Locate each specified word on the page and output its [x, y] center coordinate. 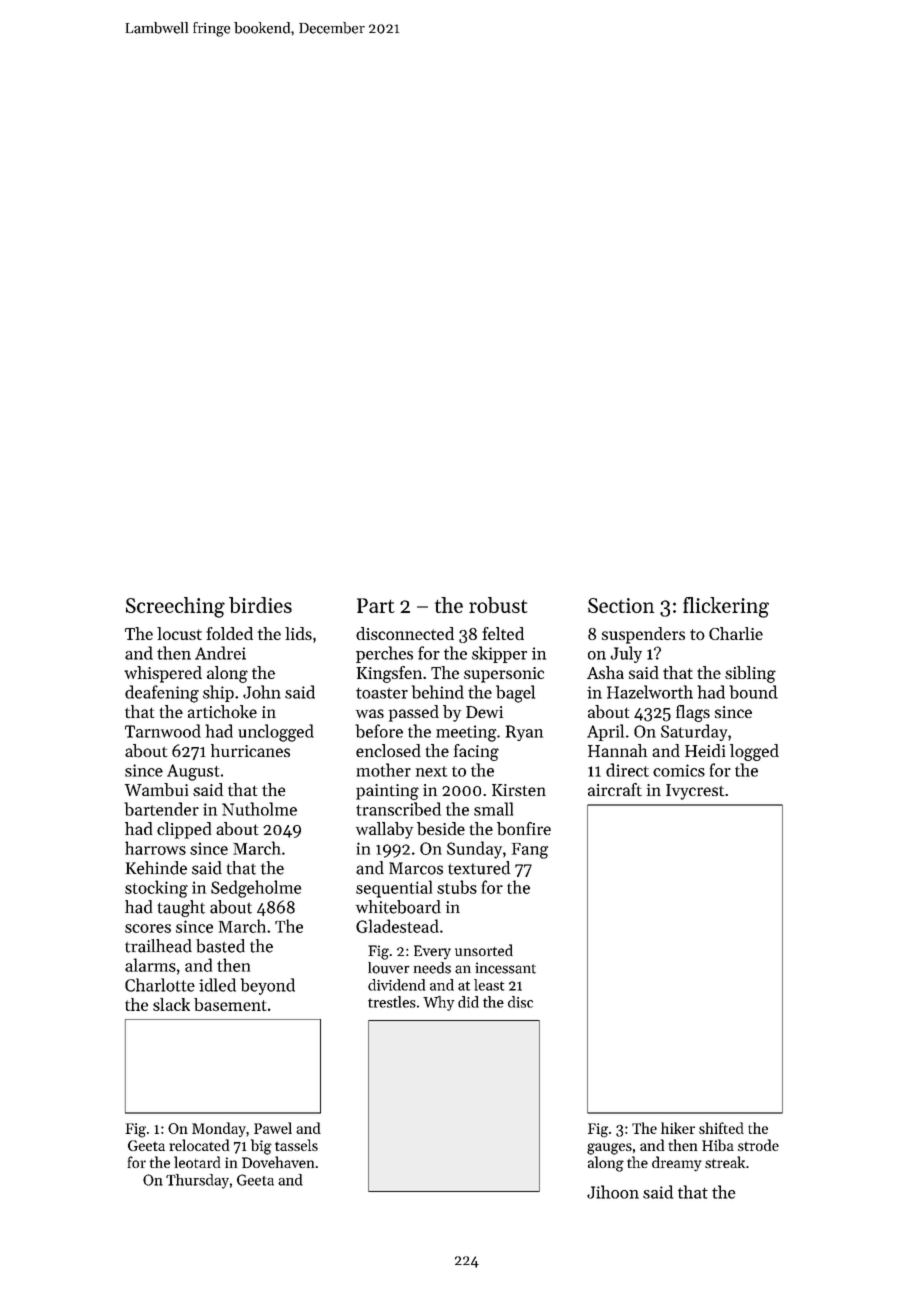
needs [432, 968]
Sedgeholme [256, 889]
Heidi [705, 750]
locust [179, 633]
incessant [505, 968]
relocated [199, 1145]
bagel [515, 694]
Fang [530, 851]
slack [171, 1004]
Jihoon [613, 1192]
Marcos [416, 868]
